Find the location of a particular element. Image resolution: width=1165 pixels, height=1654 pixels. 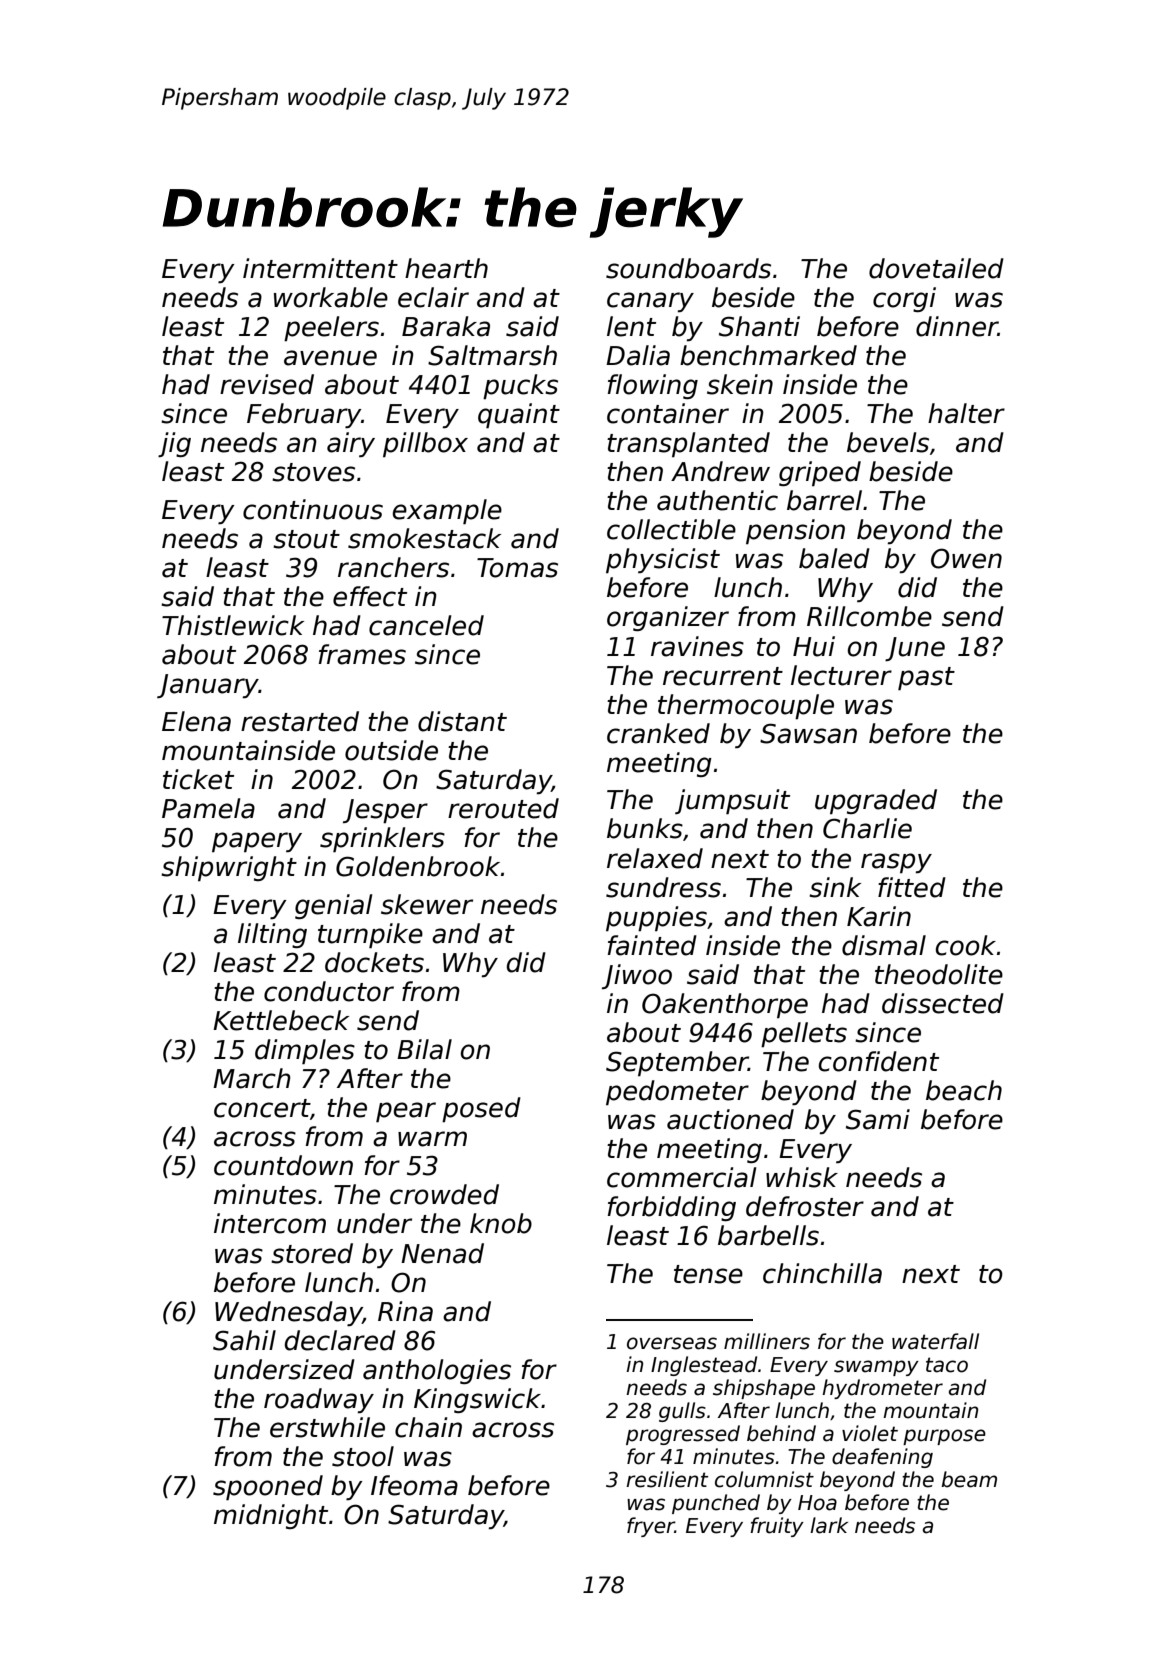

waterfall is located at coordinates (935, 1341).
